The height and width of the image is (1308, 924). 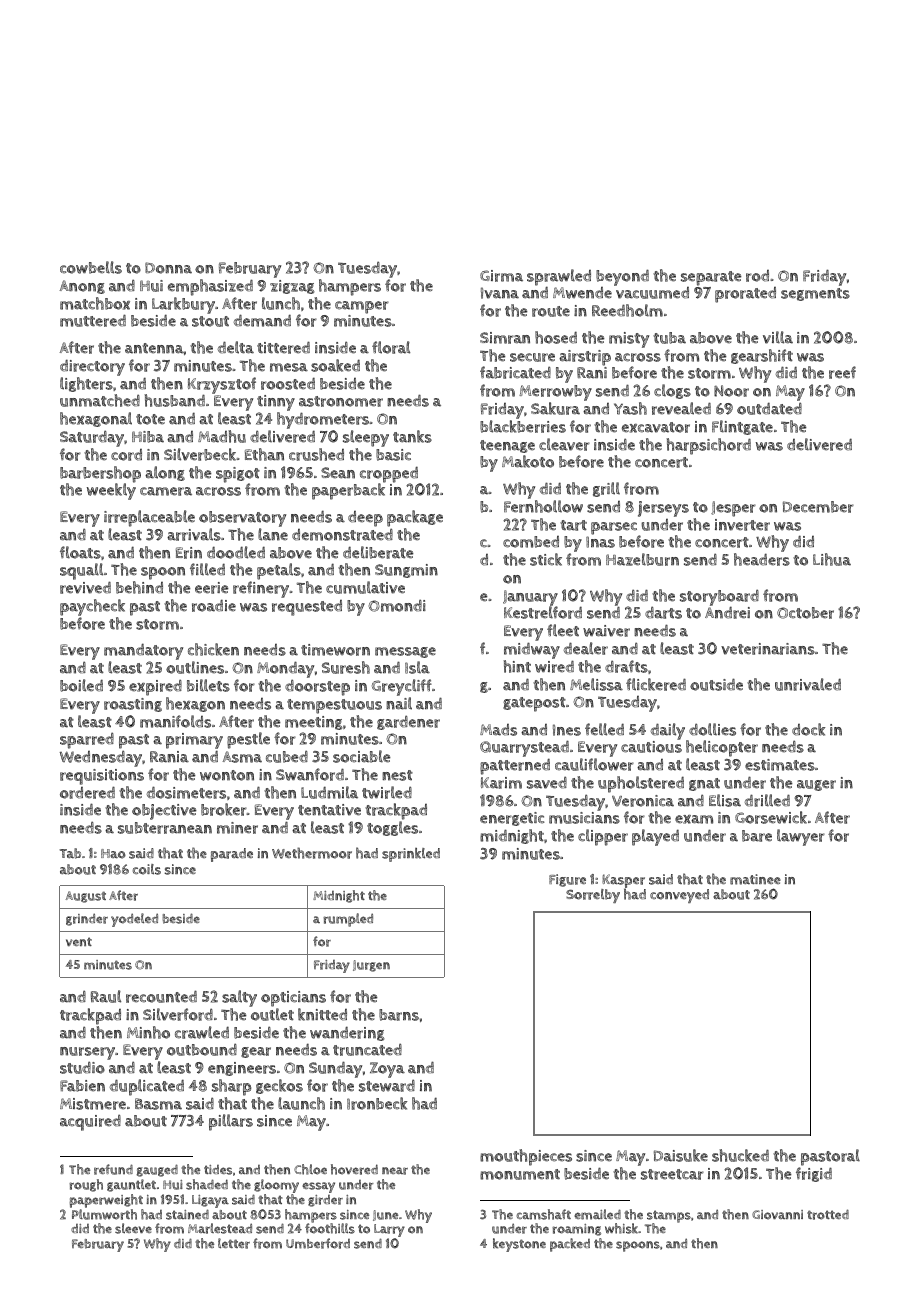 I want to click on conveyed, so click(x=679, y=896).
